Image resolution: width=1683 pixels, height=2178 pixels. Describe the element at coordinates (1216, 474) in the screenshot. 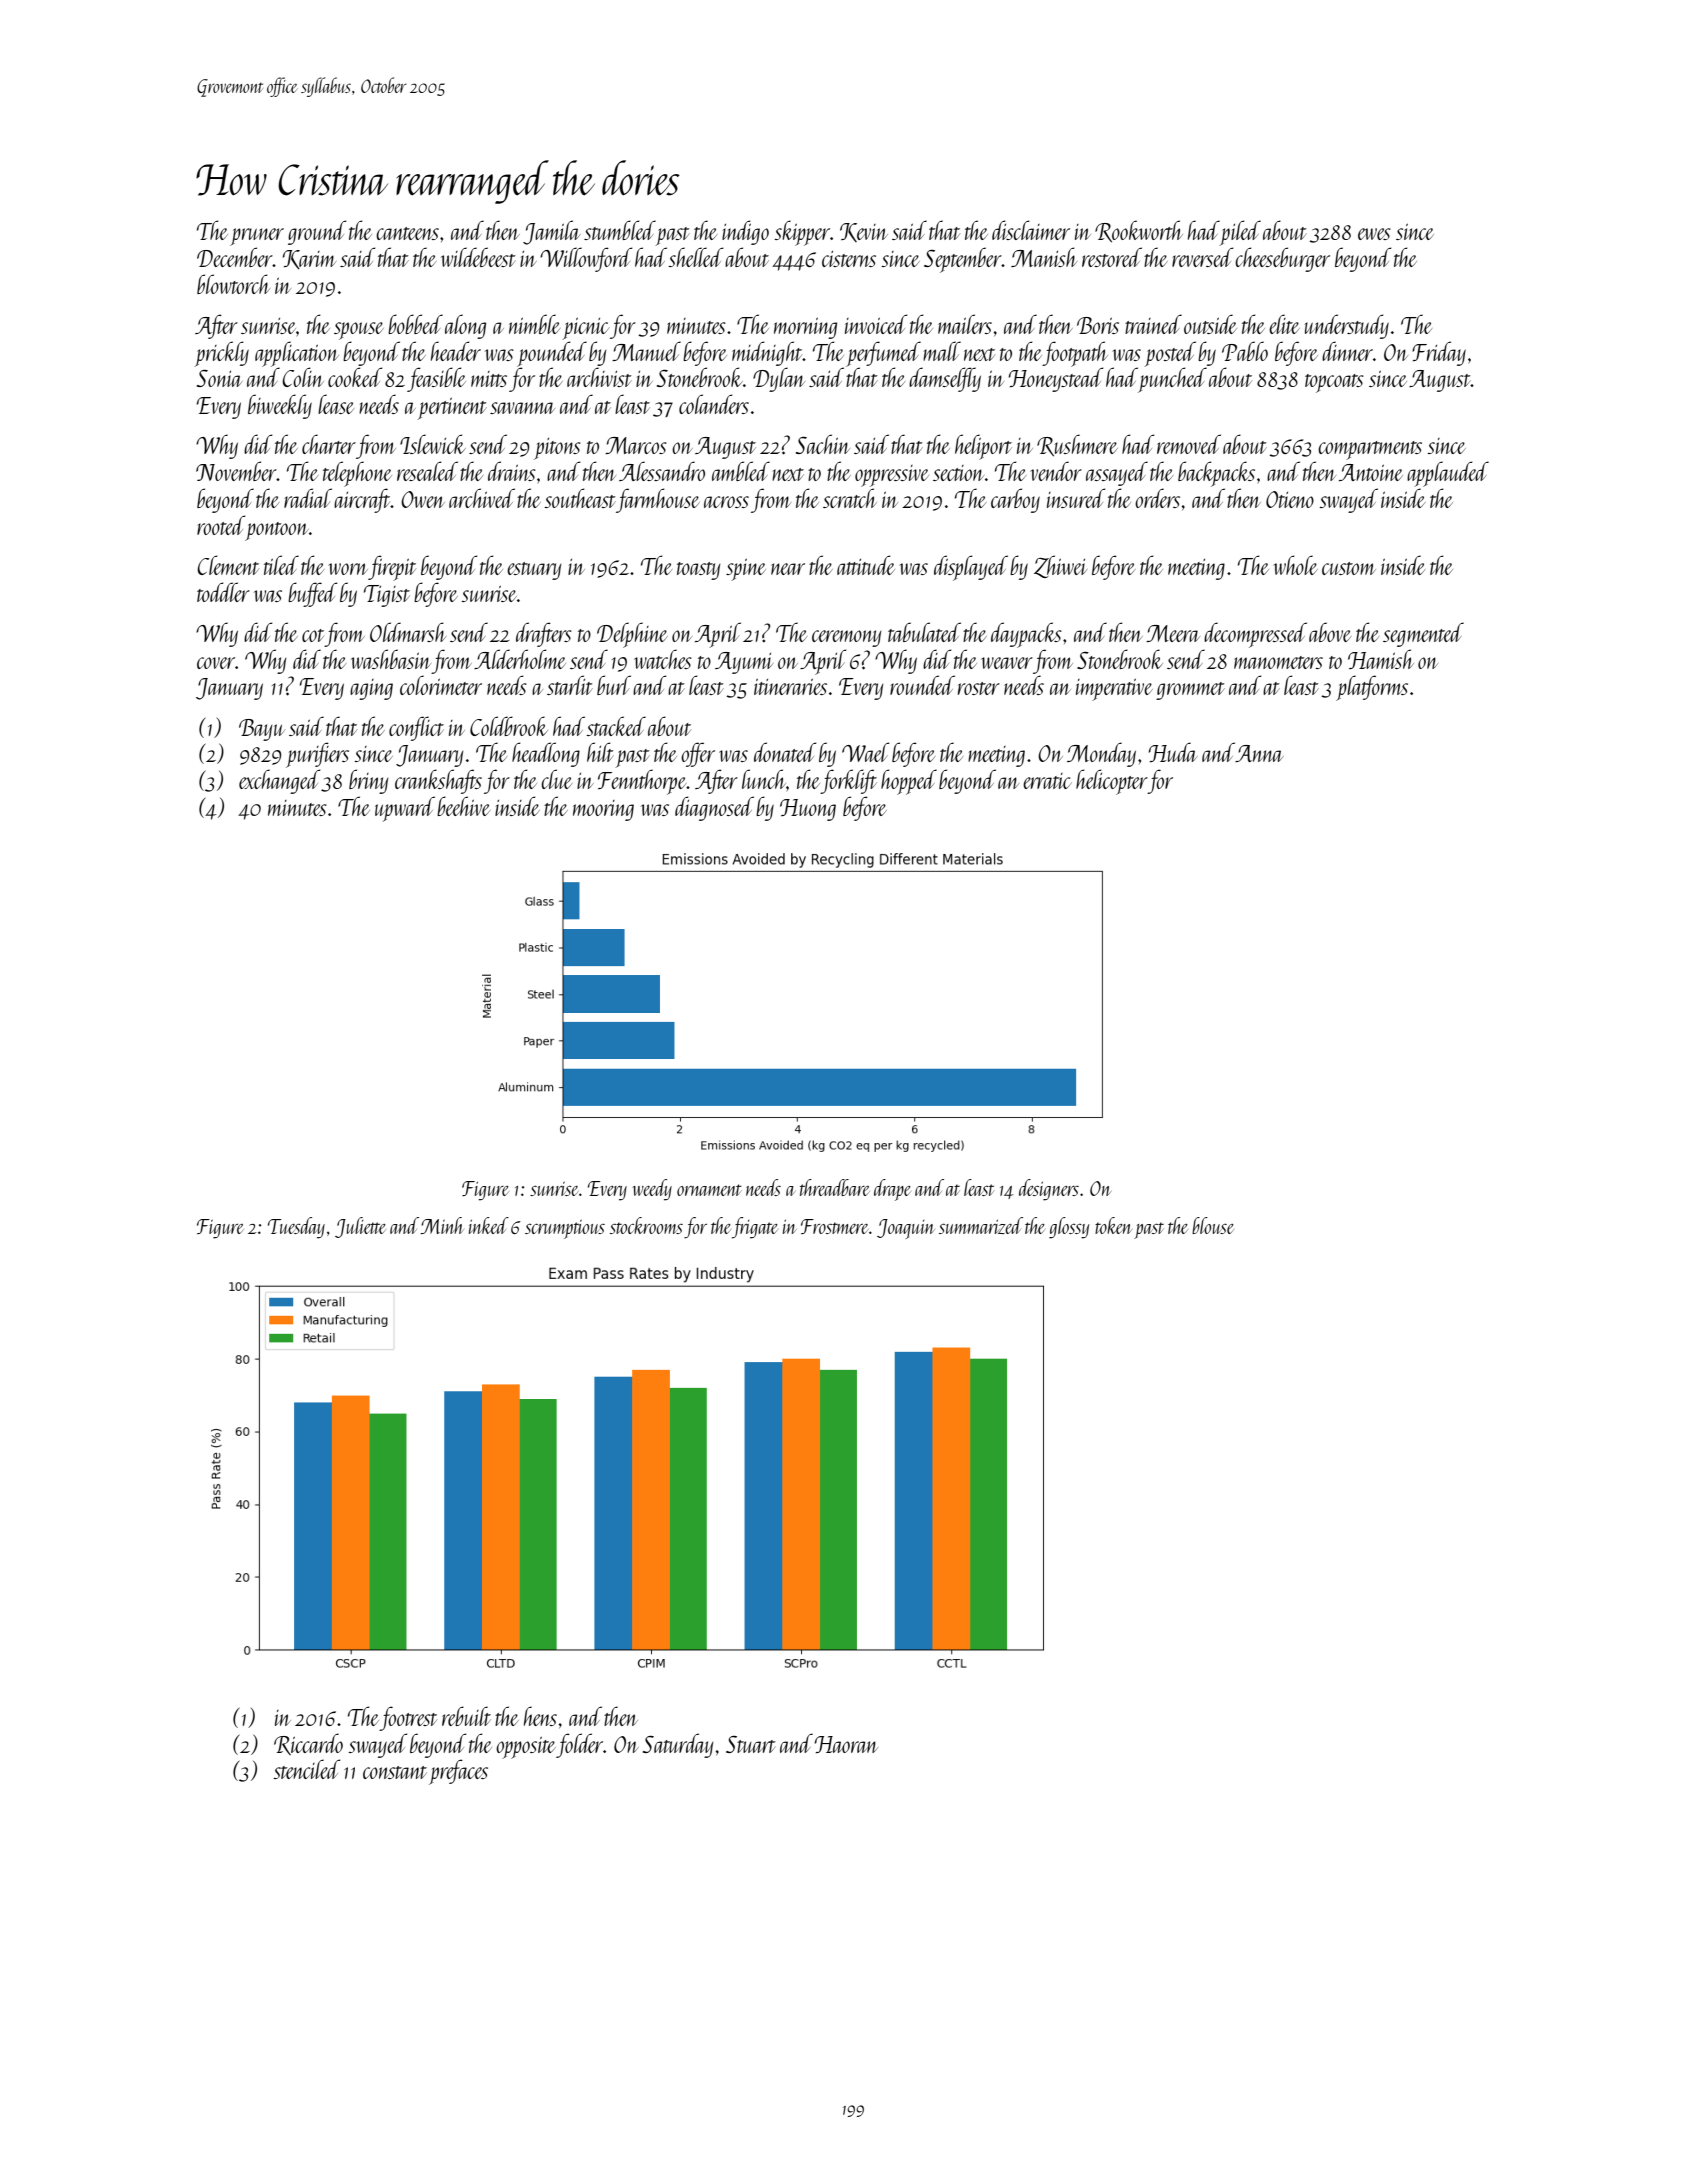

I see `backpacks` at that location.
